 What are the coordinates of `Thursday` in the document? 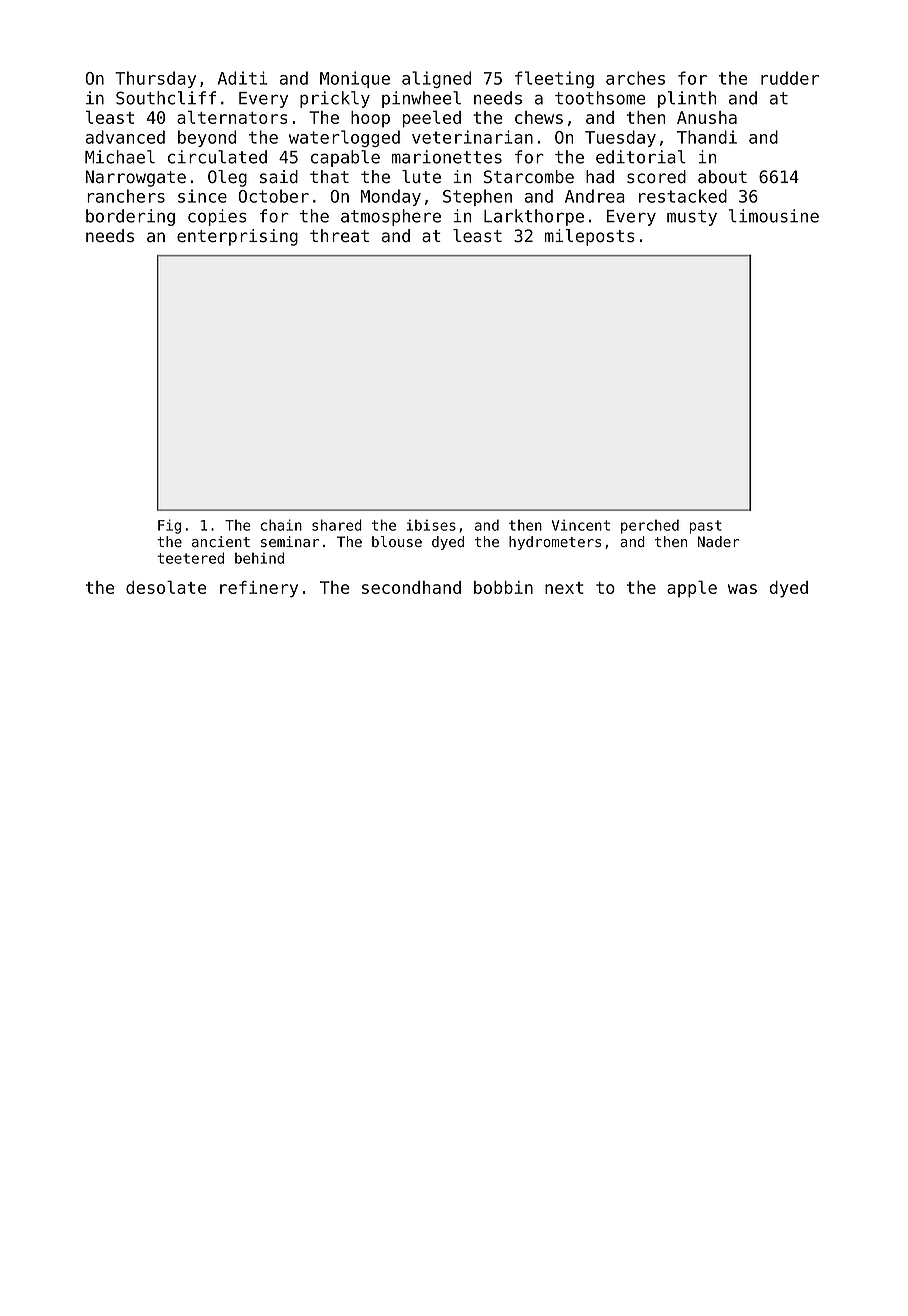 It's located at (155, 79).
